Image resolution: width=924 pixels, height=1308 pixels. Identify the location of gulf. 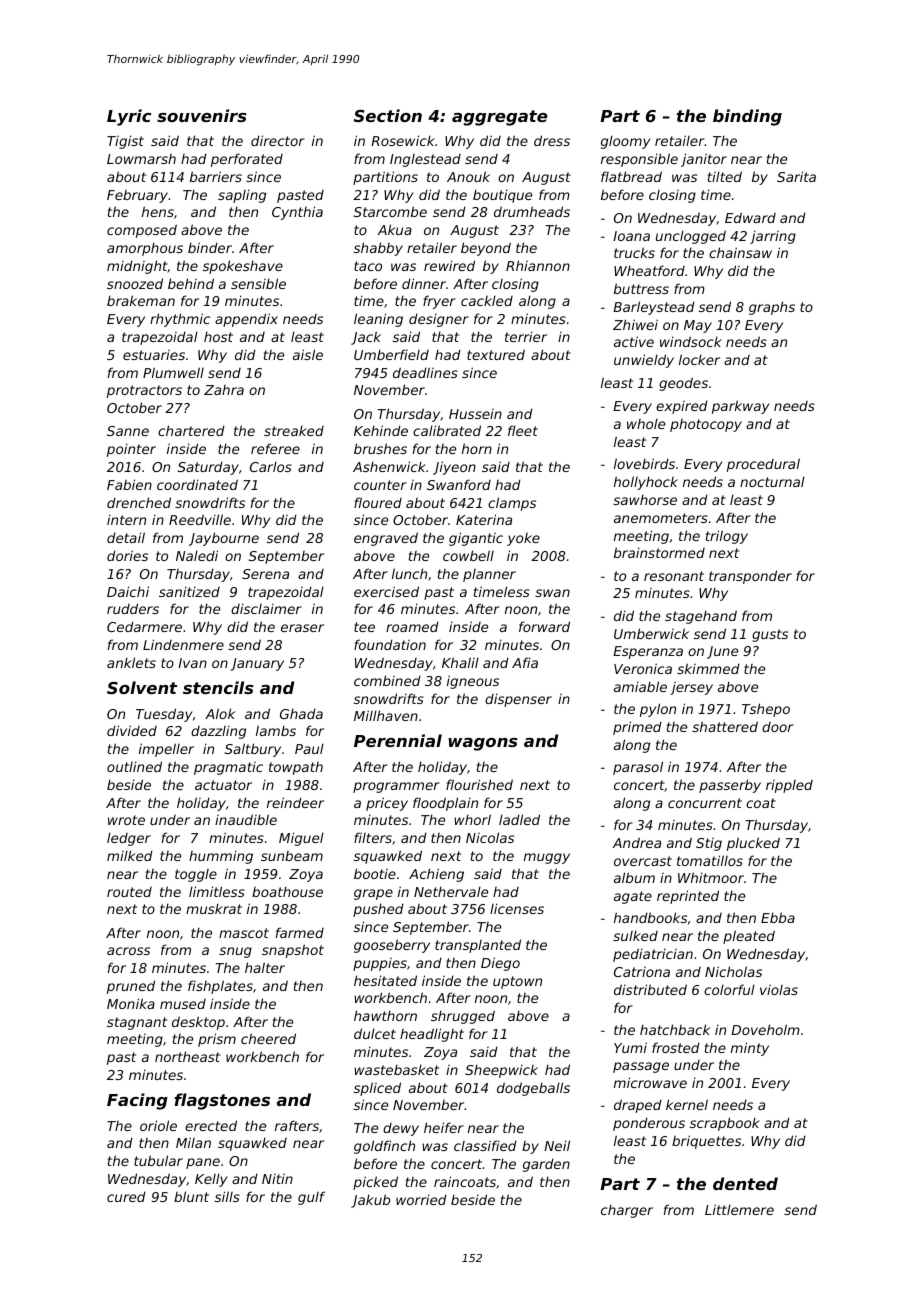
(311, 1198).
